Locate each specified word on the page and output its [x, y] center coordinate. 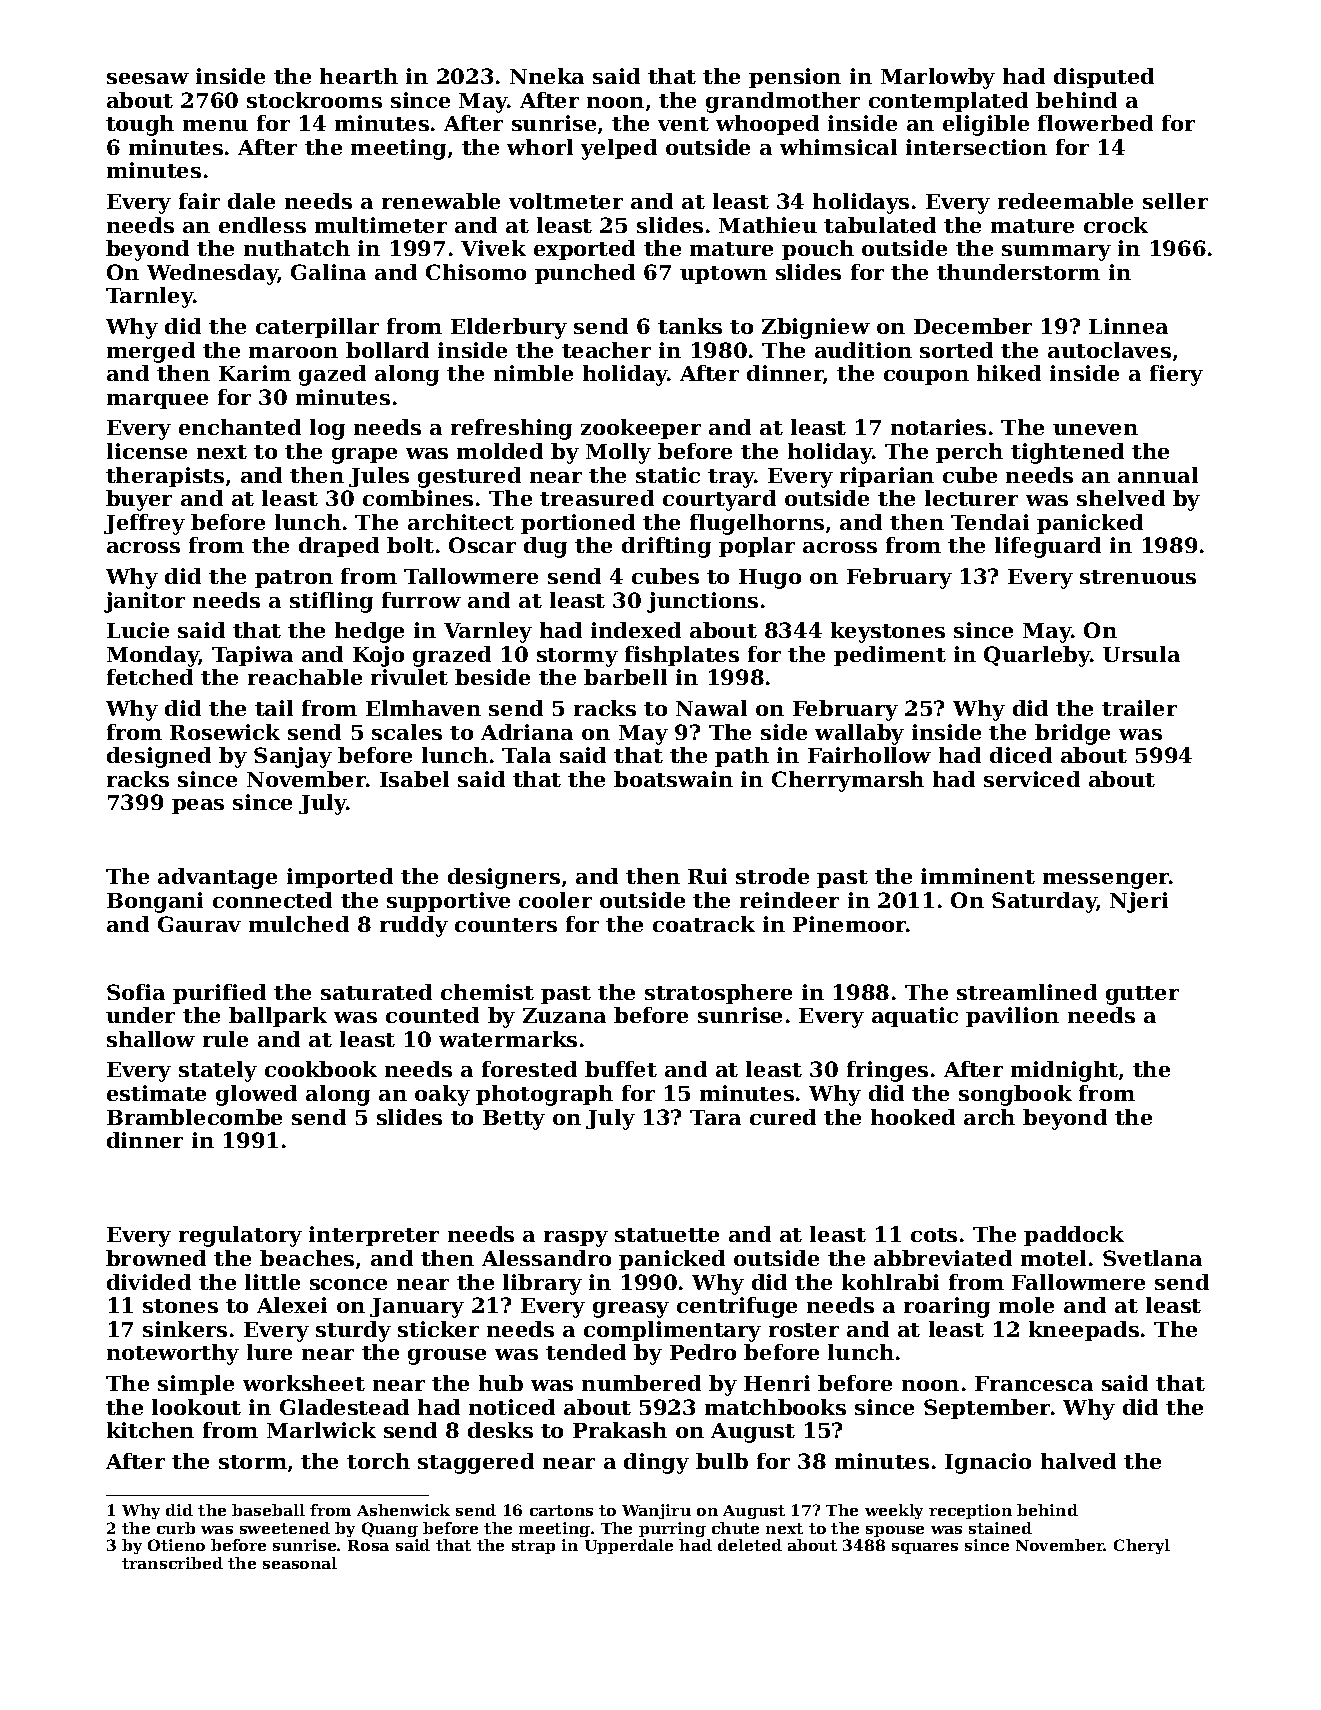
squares [925, 1548]
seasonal [300, 1563]
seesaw [148, 78]
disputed [1104, 78]
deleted [750, 1545]
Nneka [547, 76]
